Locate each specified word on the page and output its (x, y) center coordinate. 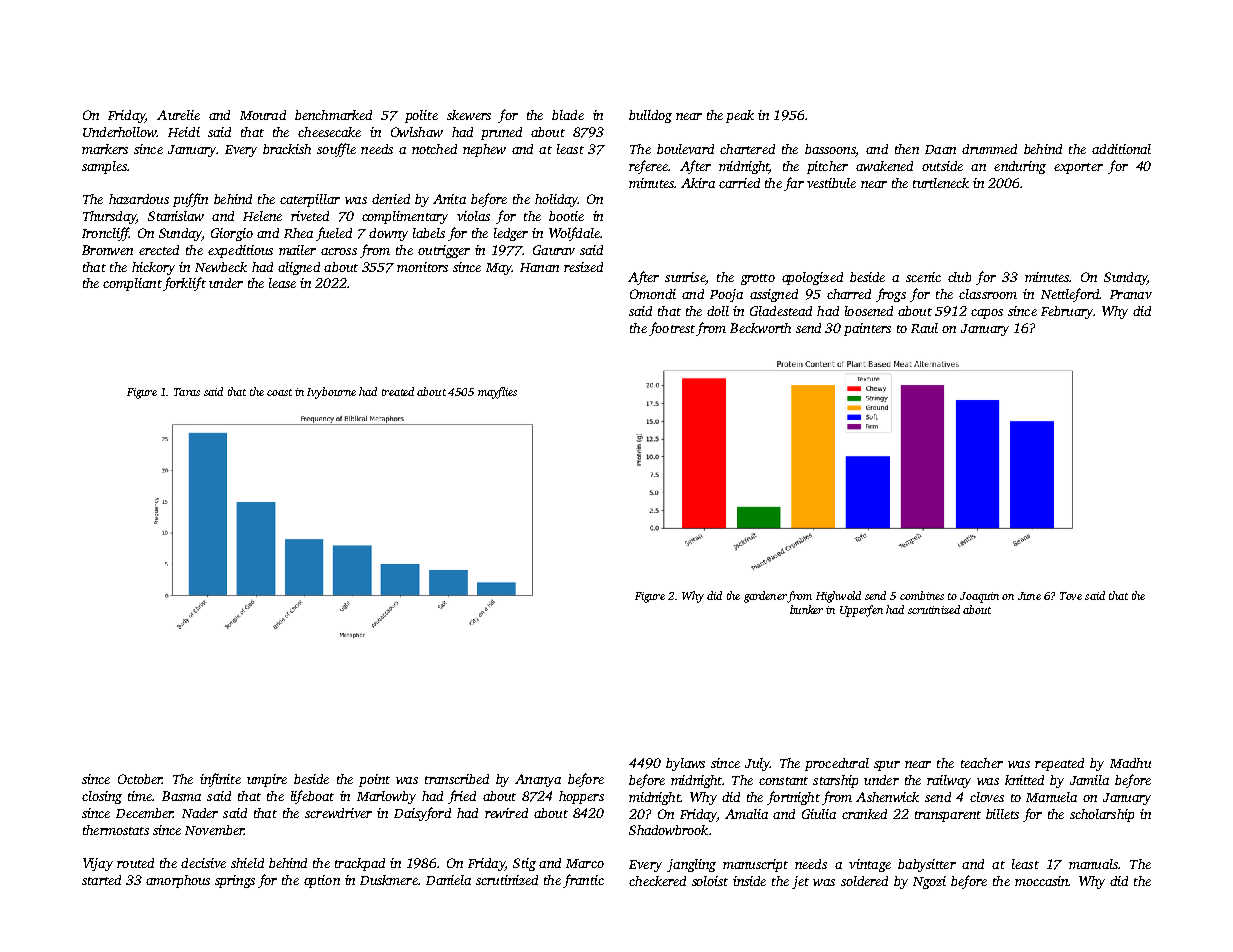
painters (867, 329)
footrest (672, 329)
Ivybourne (331, 393)
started (101, 880)
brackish (287, 149)
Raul (924, 328)
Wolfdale (574, 234)
